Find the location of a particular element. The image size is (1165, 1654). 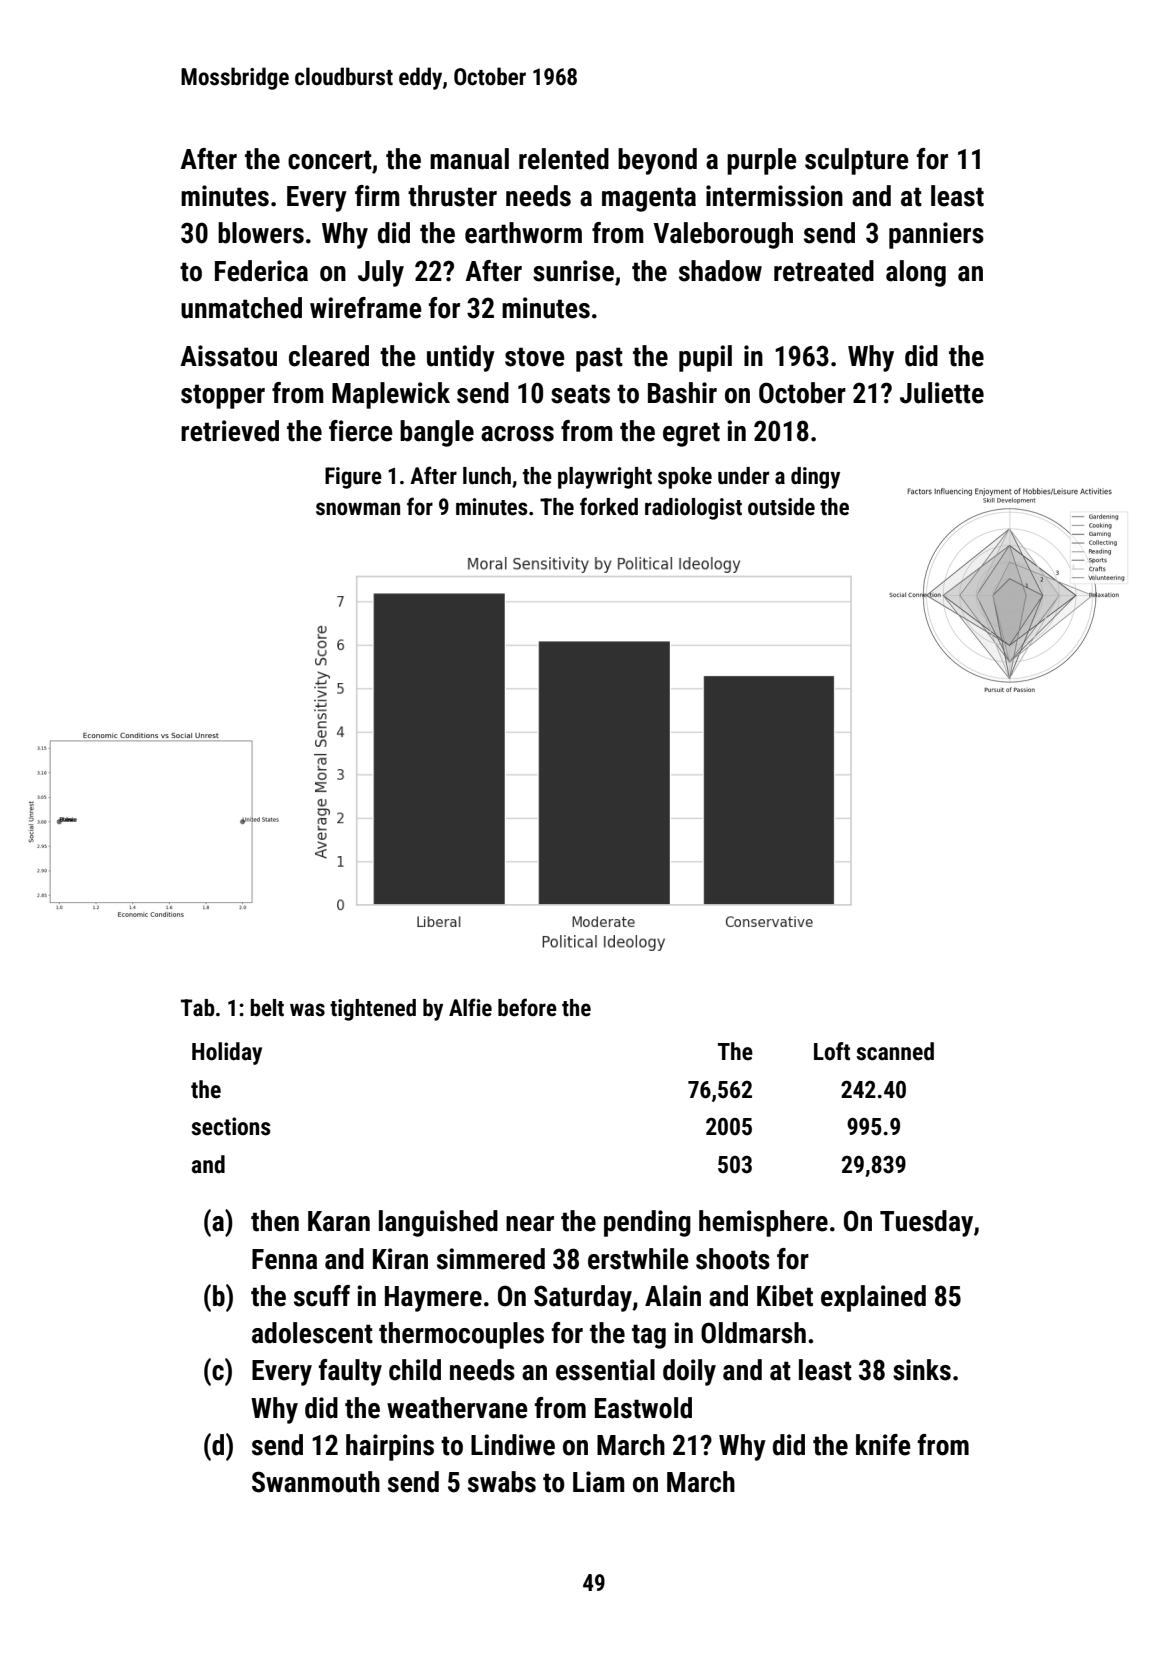

Federica is located at coordinates (261, 271).
